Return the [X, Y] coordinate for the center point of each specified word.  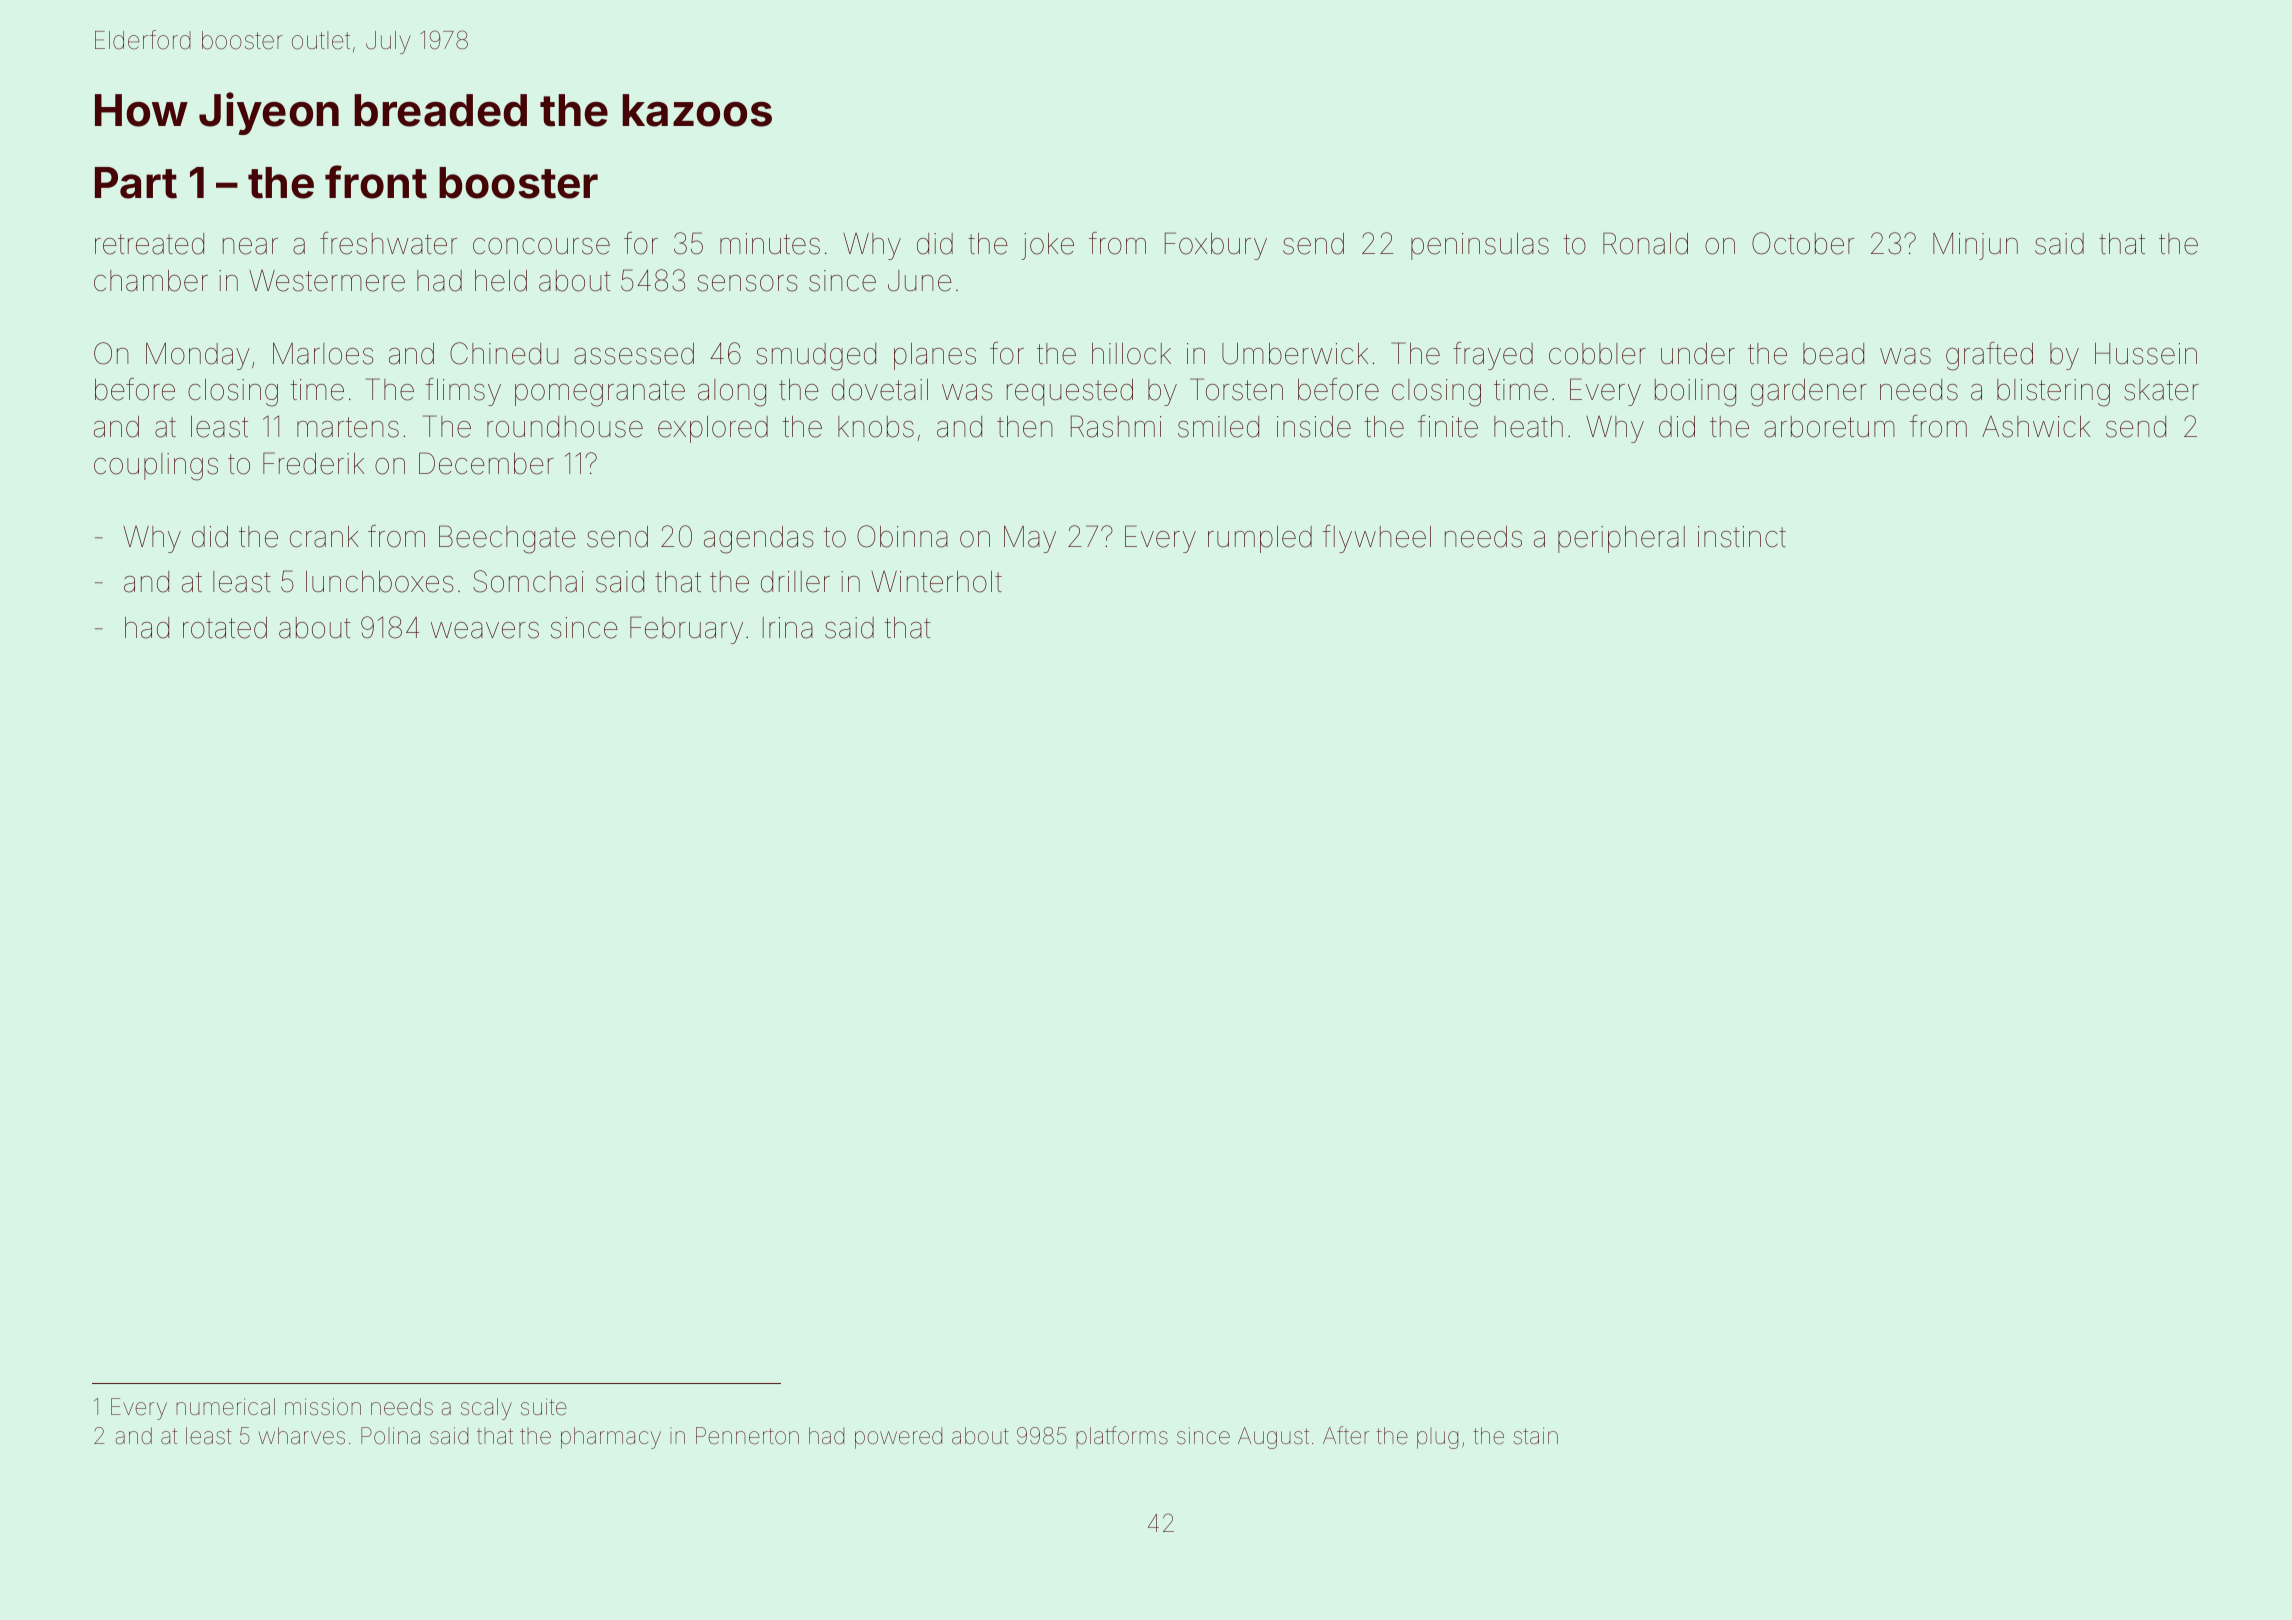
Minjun [1975, 246]
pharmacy [611, 1438]
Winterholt [936, 582]
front [376, 182]
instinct [1742, 537]
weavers [485, 630]
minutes [770, 244]
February [686, 630]
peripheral [1621, 539]
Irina [788, 628]
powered [898, 1438]
